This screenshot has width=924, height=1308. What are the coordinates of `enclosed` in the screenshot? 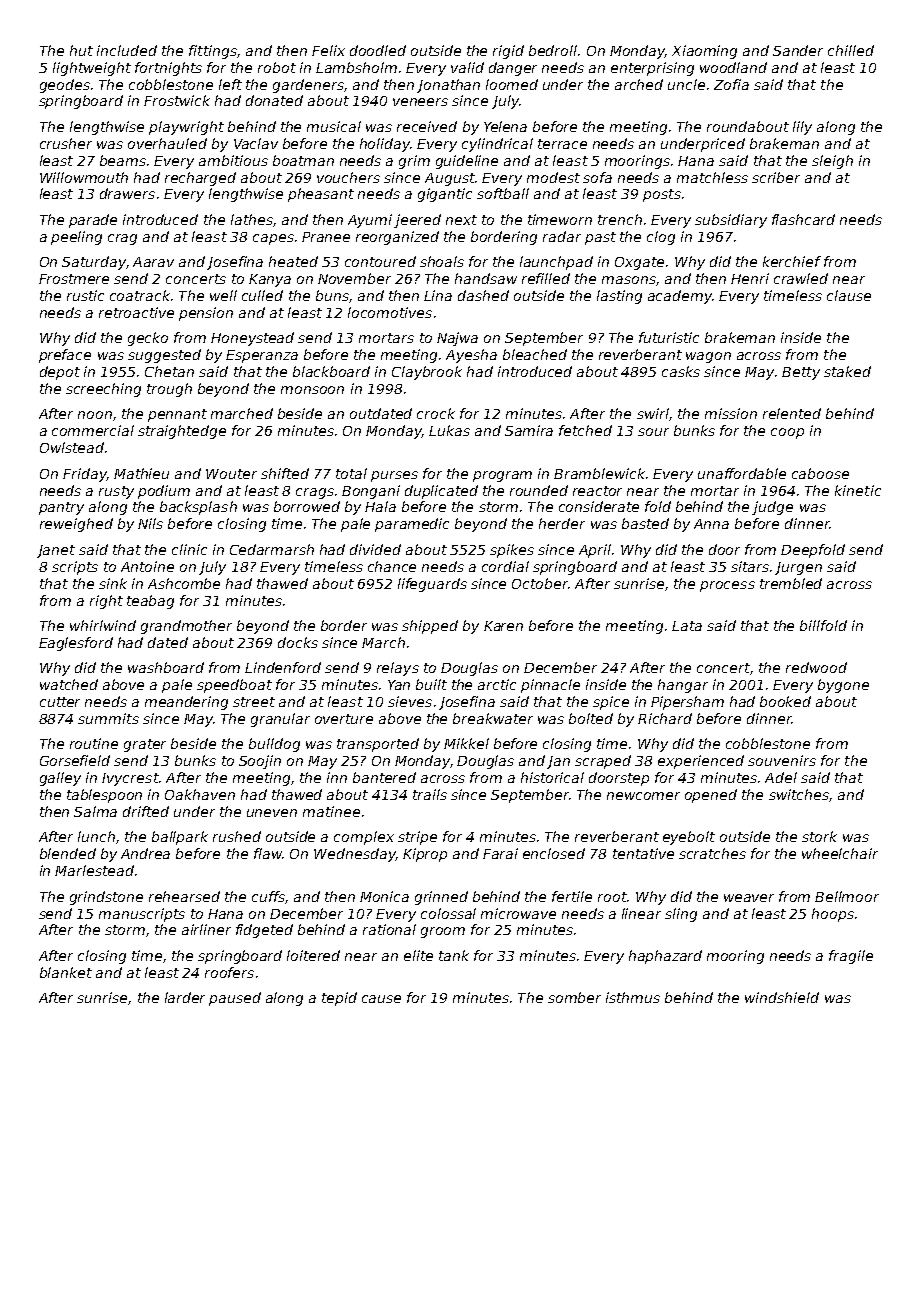 It's located at (554, 853).
